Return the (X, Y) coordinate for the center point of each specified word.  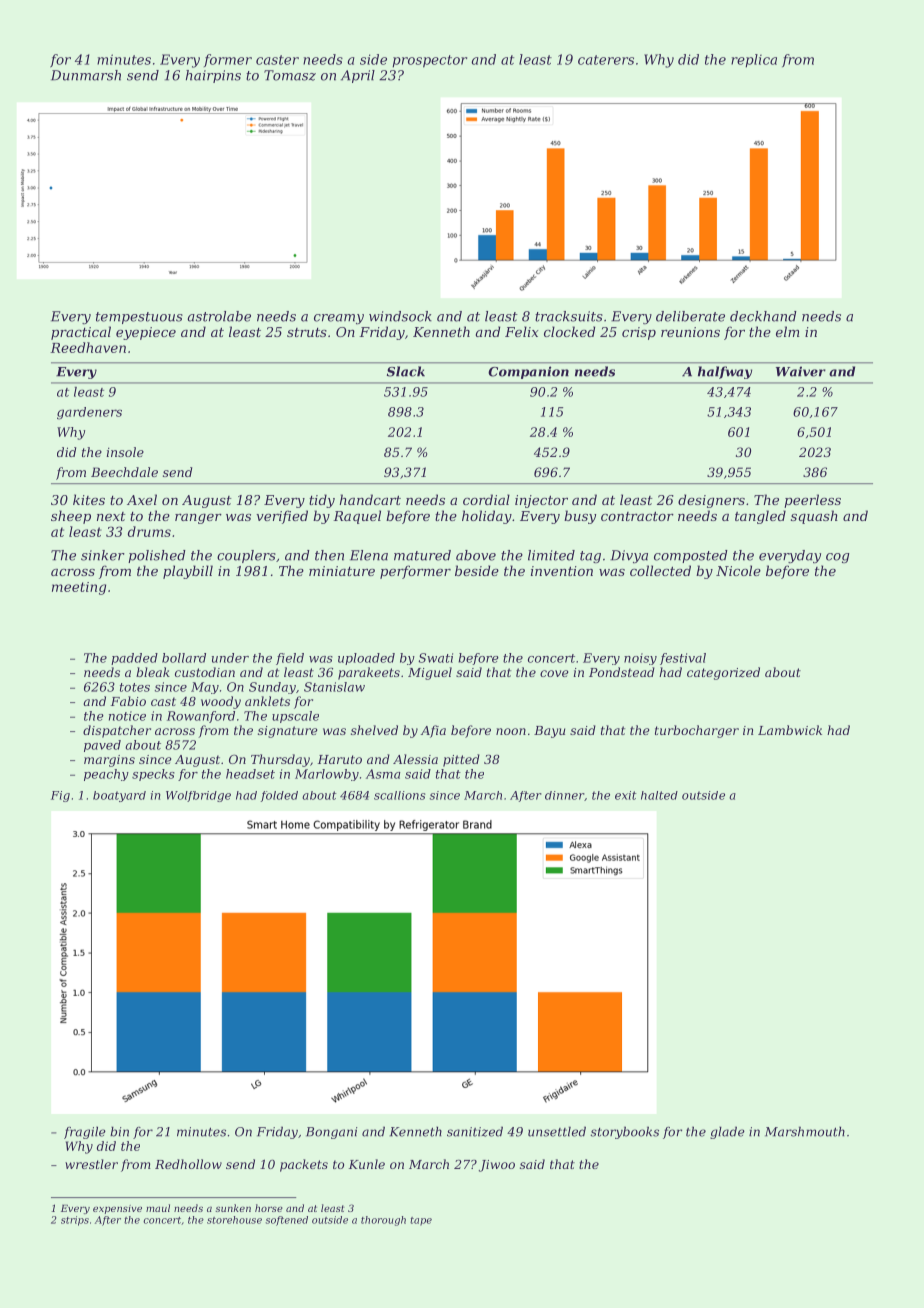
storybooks (624, 1132)
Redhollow (188, 1164)
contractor (637, 516)
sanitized (475, 1131)
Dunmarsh (86, 75)
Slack (406, 371)
